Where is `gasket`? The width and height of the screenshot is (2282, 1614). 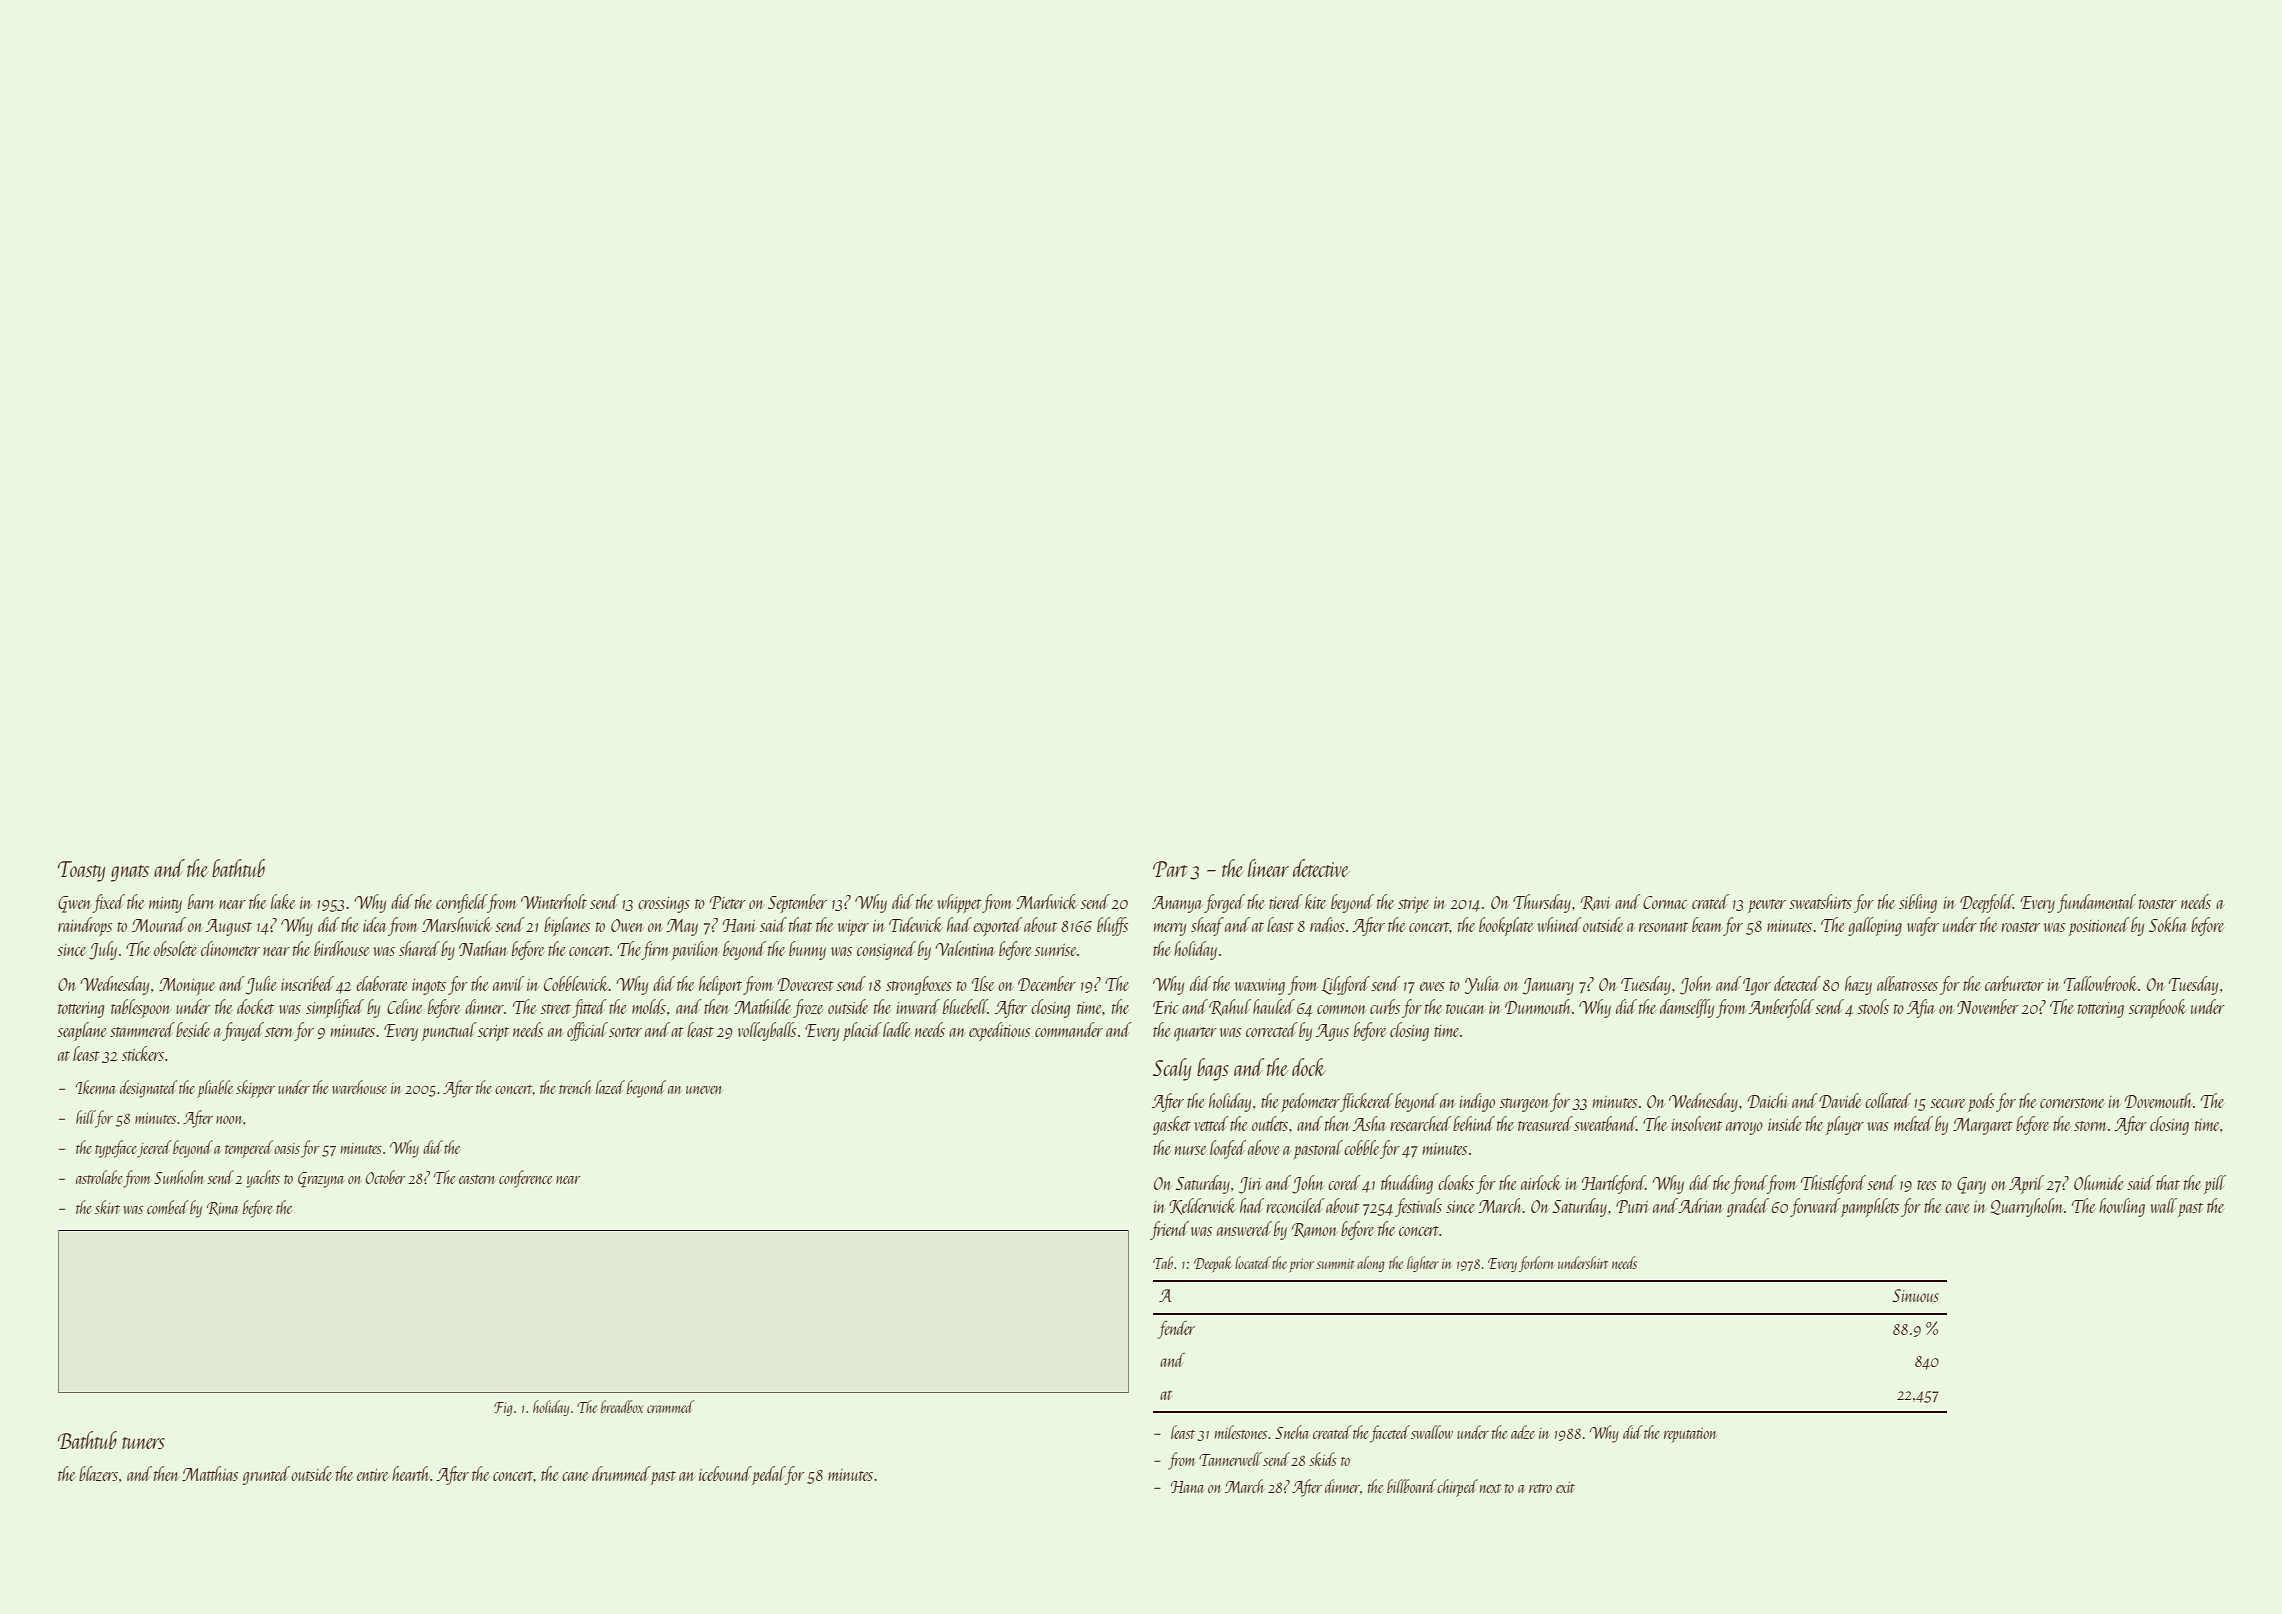 gasket is located at coordinates (1172, 1125).
